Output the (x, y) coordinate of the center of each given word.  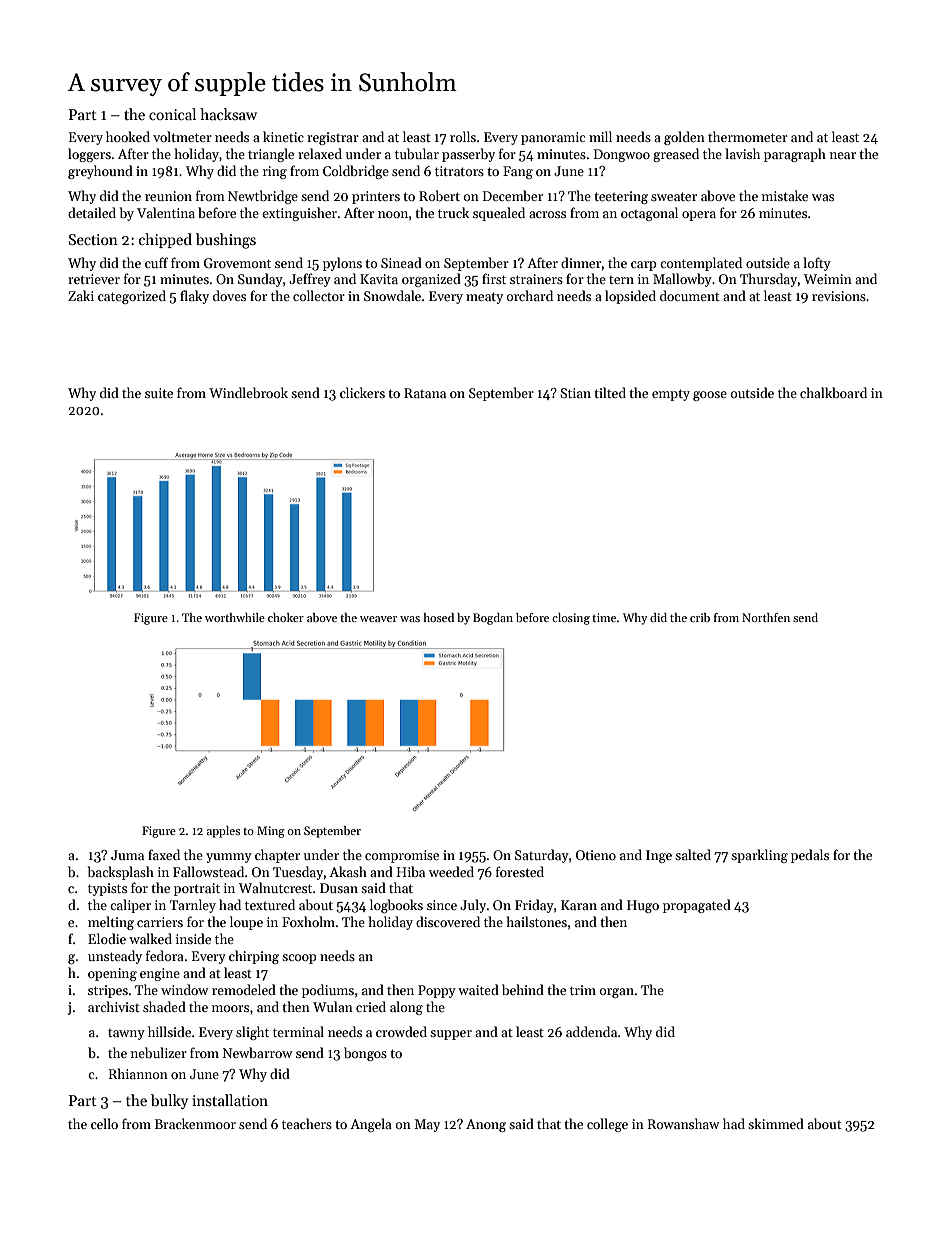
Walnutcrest (275, 887)
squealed (499, 214)
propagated (697, 906)
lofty (817, 264)
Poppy (437, 991)
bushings (226, 241)
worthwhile (235, 617)
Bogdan (493, 619)
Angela (371, 1125)
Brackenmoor (195, 1123)
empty (671, 395)
